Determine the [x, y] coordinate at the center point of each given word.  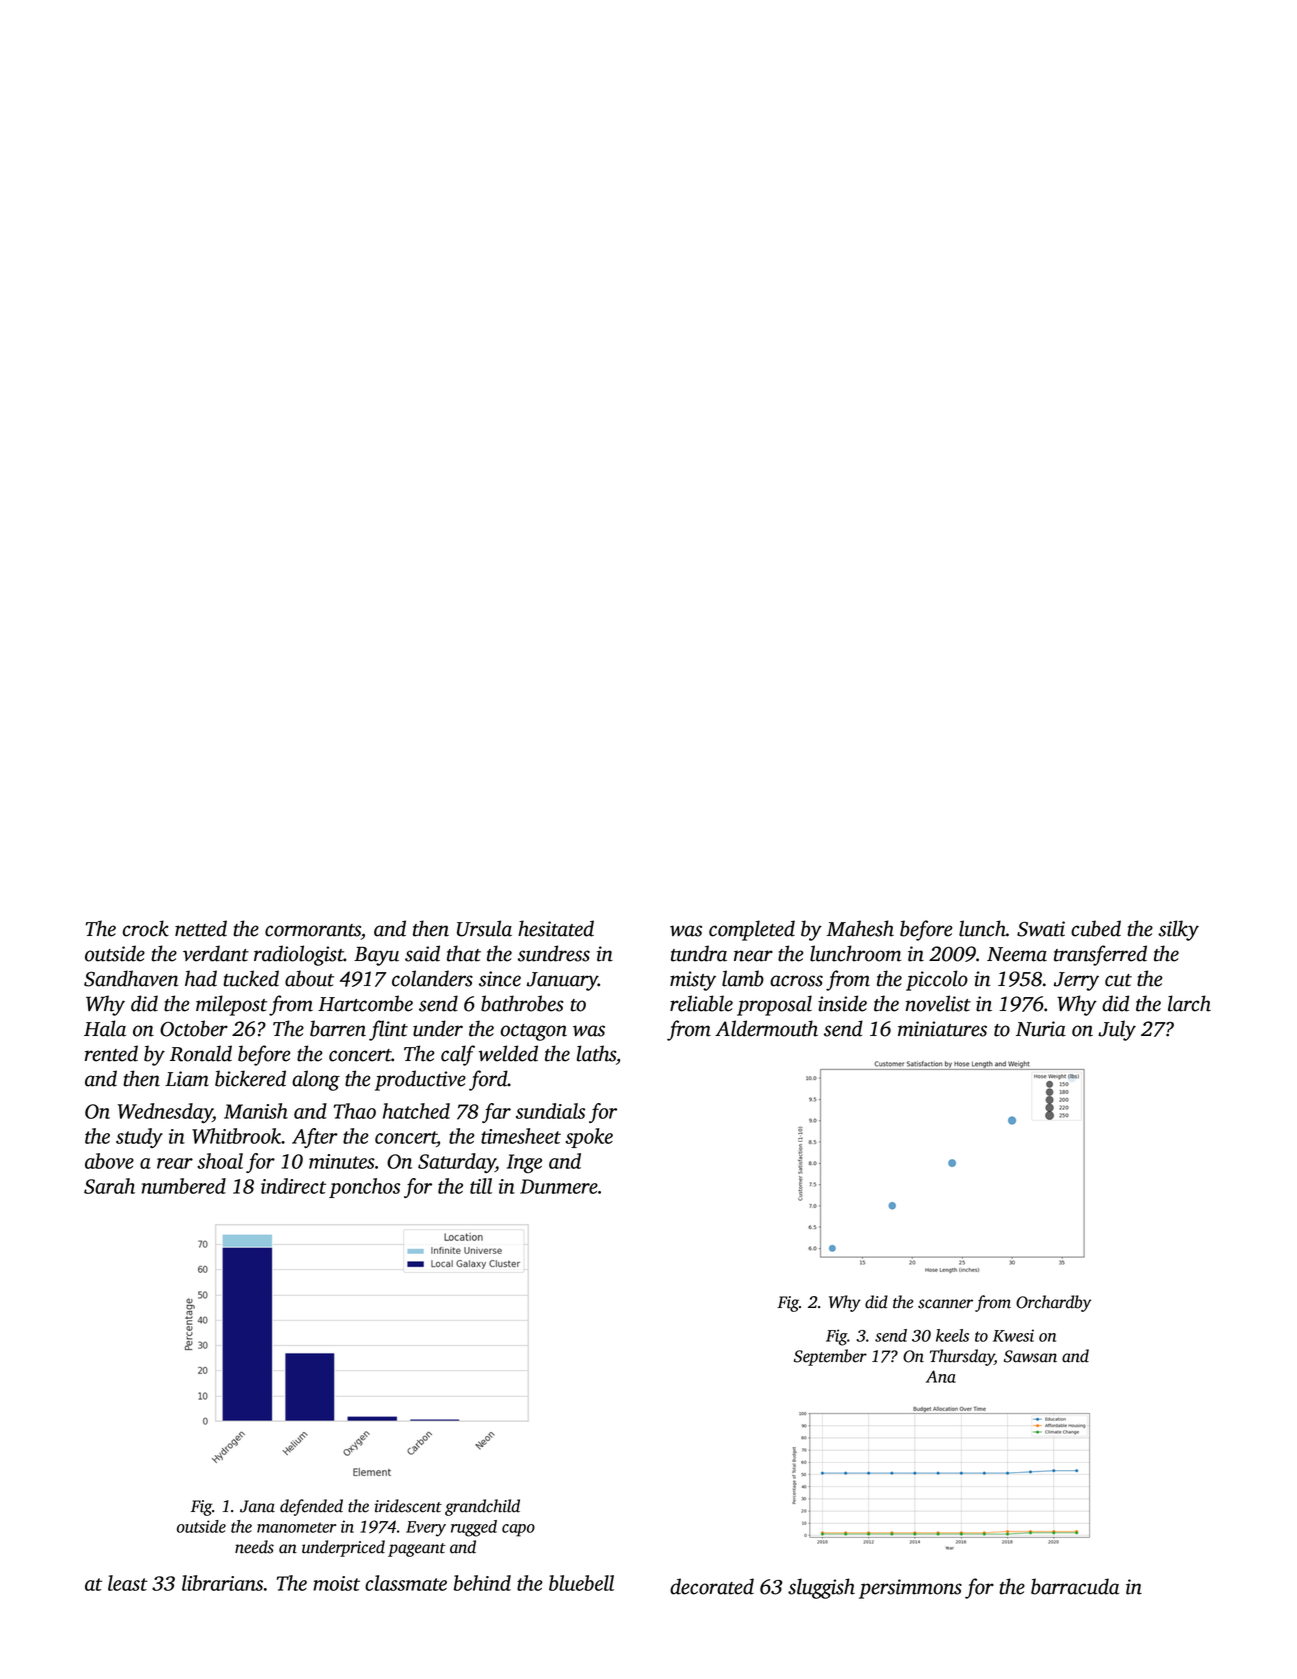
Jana [257, 1506]
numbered [184, 1186]
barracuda [1075, 1586]
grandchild [482, 1507]
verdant [216, 953]
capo [518, 1530]
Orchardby [1053, 1303]
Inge [524, 1164]
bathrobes [522, 1003]
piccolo [937, 980]
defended [311, 1507]
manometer [296, 1527]
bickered [250, 1078]
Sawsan [1030, 1356]
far [496, 1113]
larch [1189, 1003]
